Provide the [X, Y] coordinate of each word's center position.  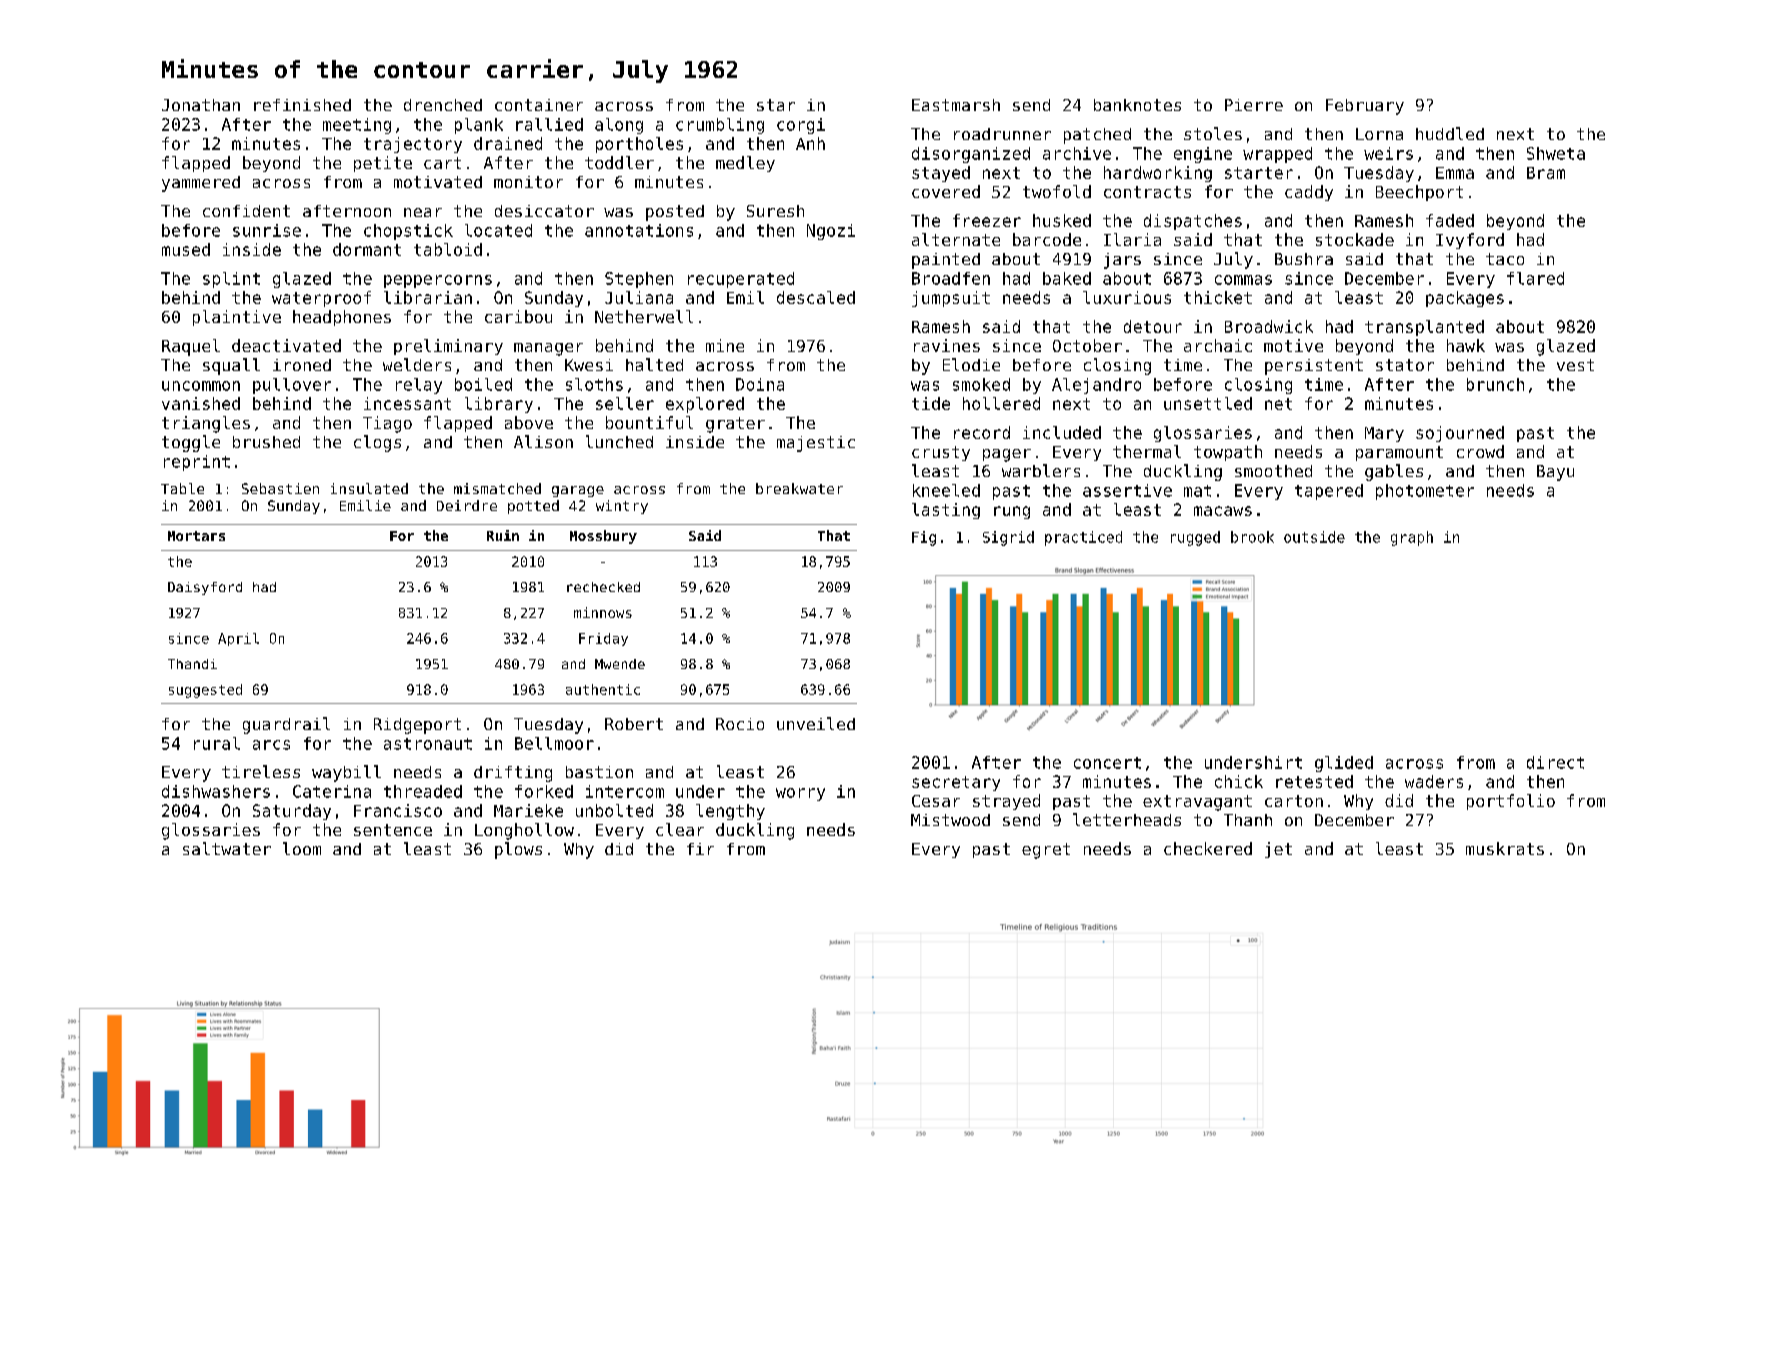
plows [518, 850]
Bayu [1555, 473]
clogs [377, 443]
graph [1412, 538]
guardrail [286, 725]
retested [1314, 781]
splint [231, 280]
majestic [816, 444]
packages [1465, 299]
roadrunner [1002, 134]
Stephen [639, 280]
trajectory [413, 145]
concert [1107, 763]
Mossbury [603, 537]
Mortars [196, 536]
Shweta [1556, 153]
